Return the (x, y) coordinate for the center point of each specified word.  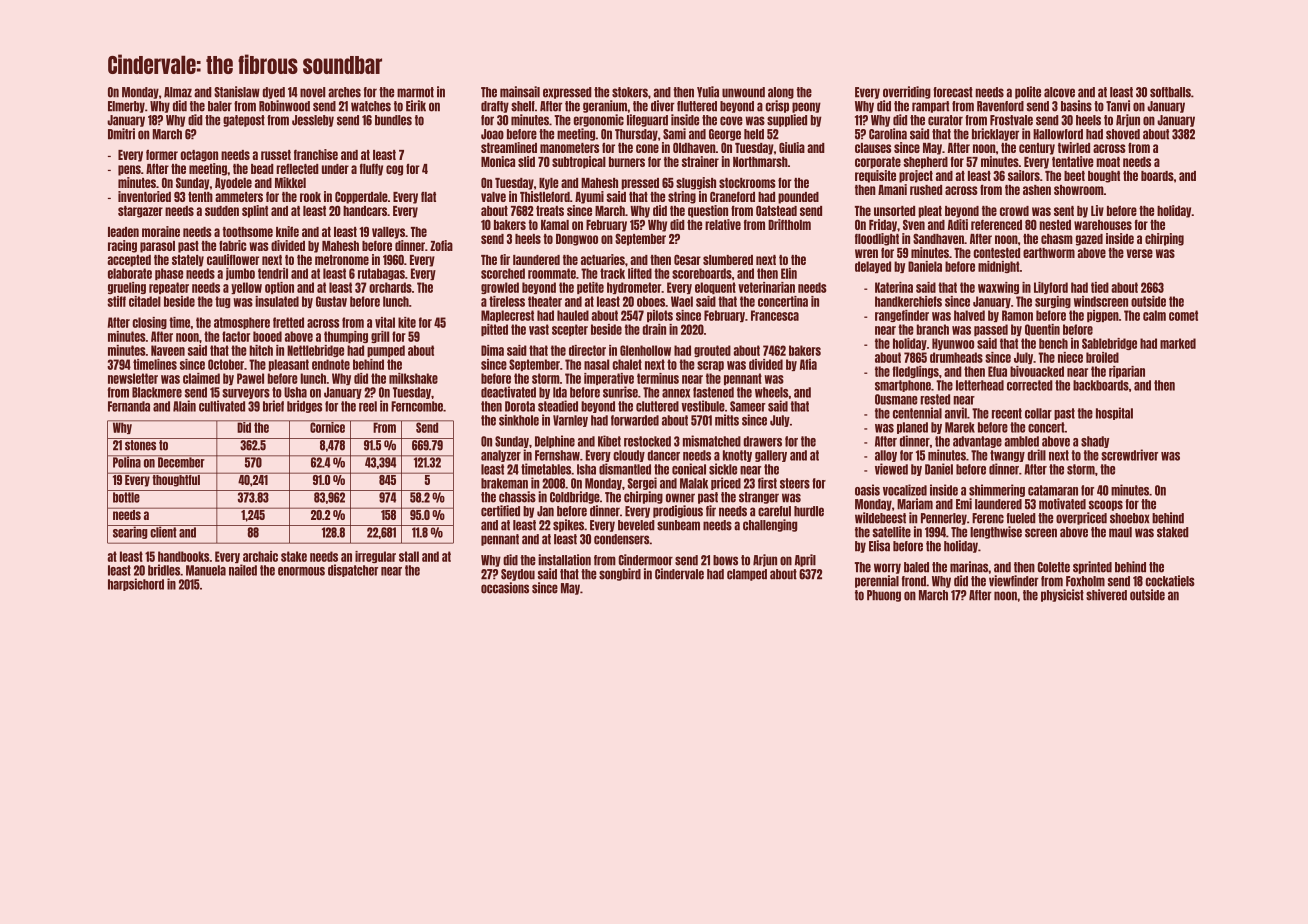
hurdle (809, 511)
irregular (375, 557)
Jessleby (313, 121)
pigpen (1103, 316)
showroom (1079, 190)
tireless (507, 301)
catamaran (1053, 490)
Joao (492, 134)
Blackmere (157, 392)
